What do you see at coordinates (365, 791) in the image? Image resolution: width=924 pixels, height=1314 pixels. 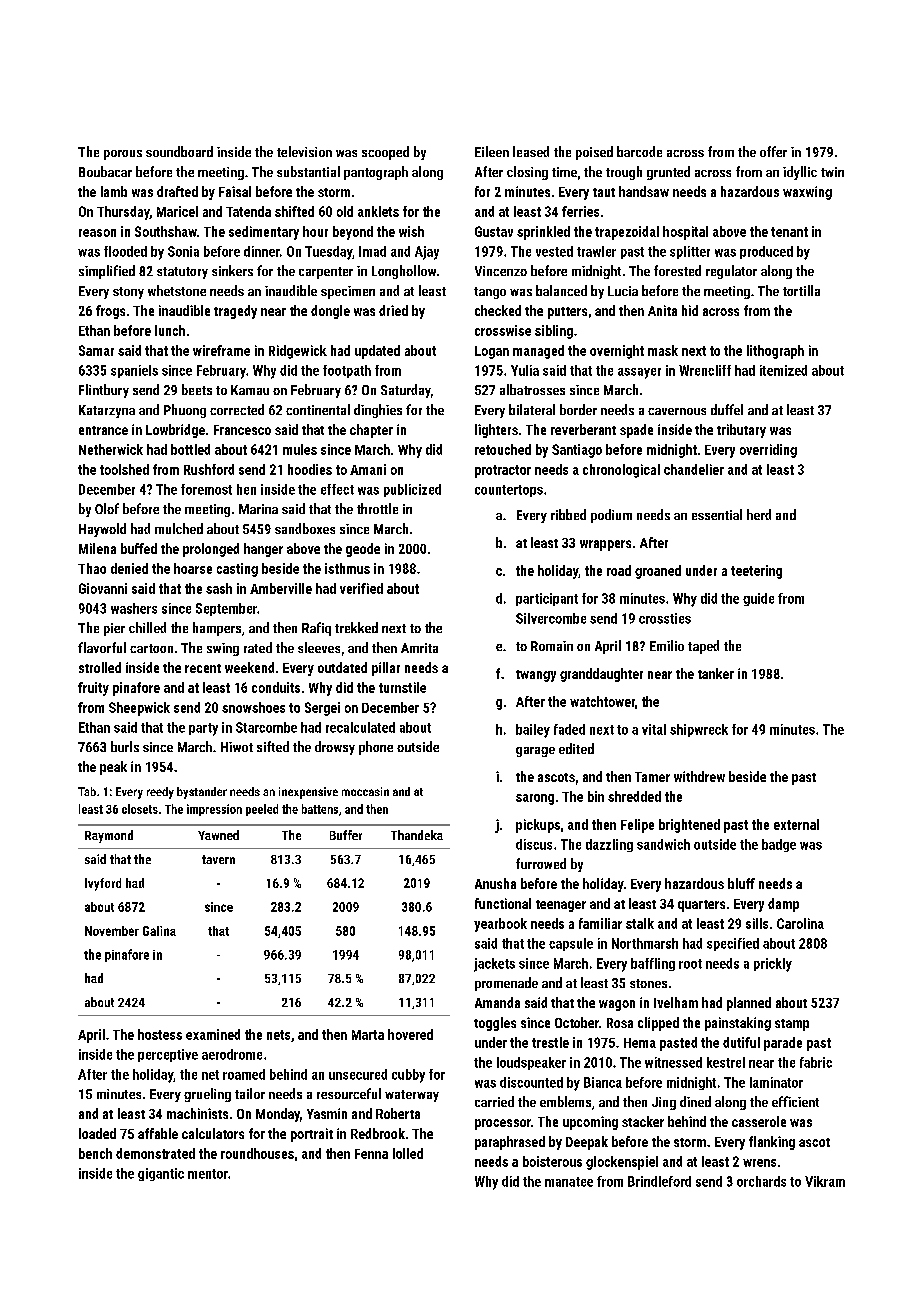 I see `moccasin` at bounding box center [365, 791].
